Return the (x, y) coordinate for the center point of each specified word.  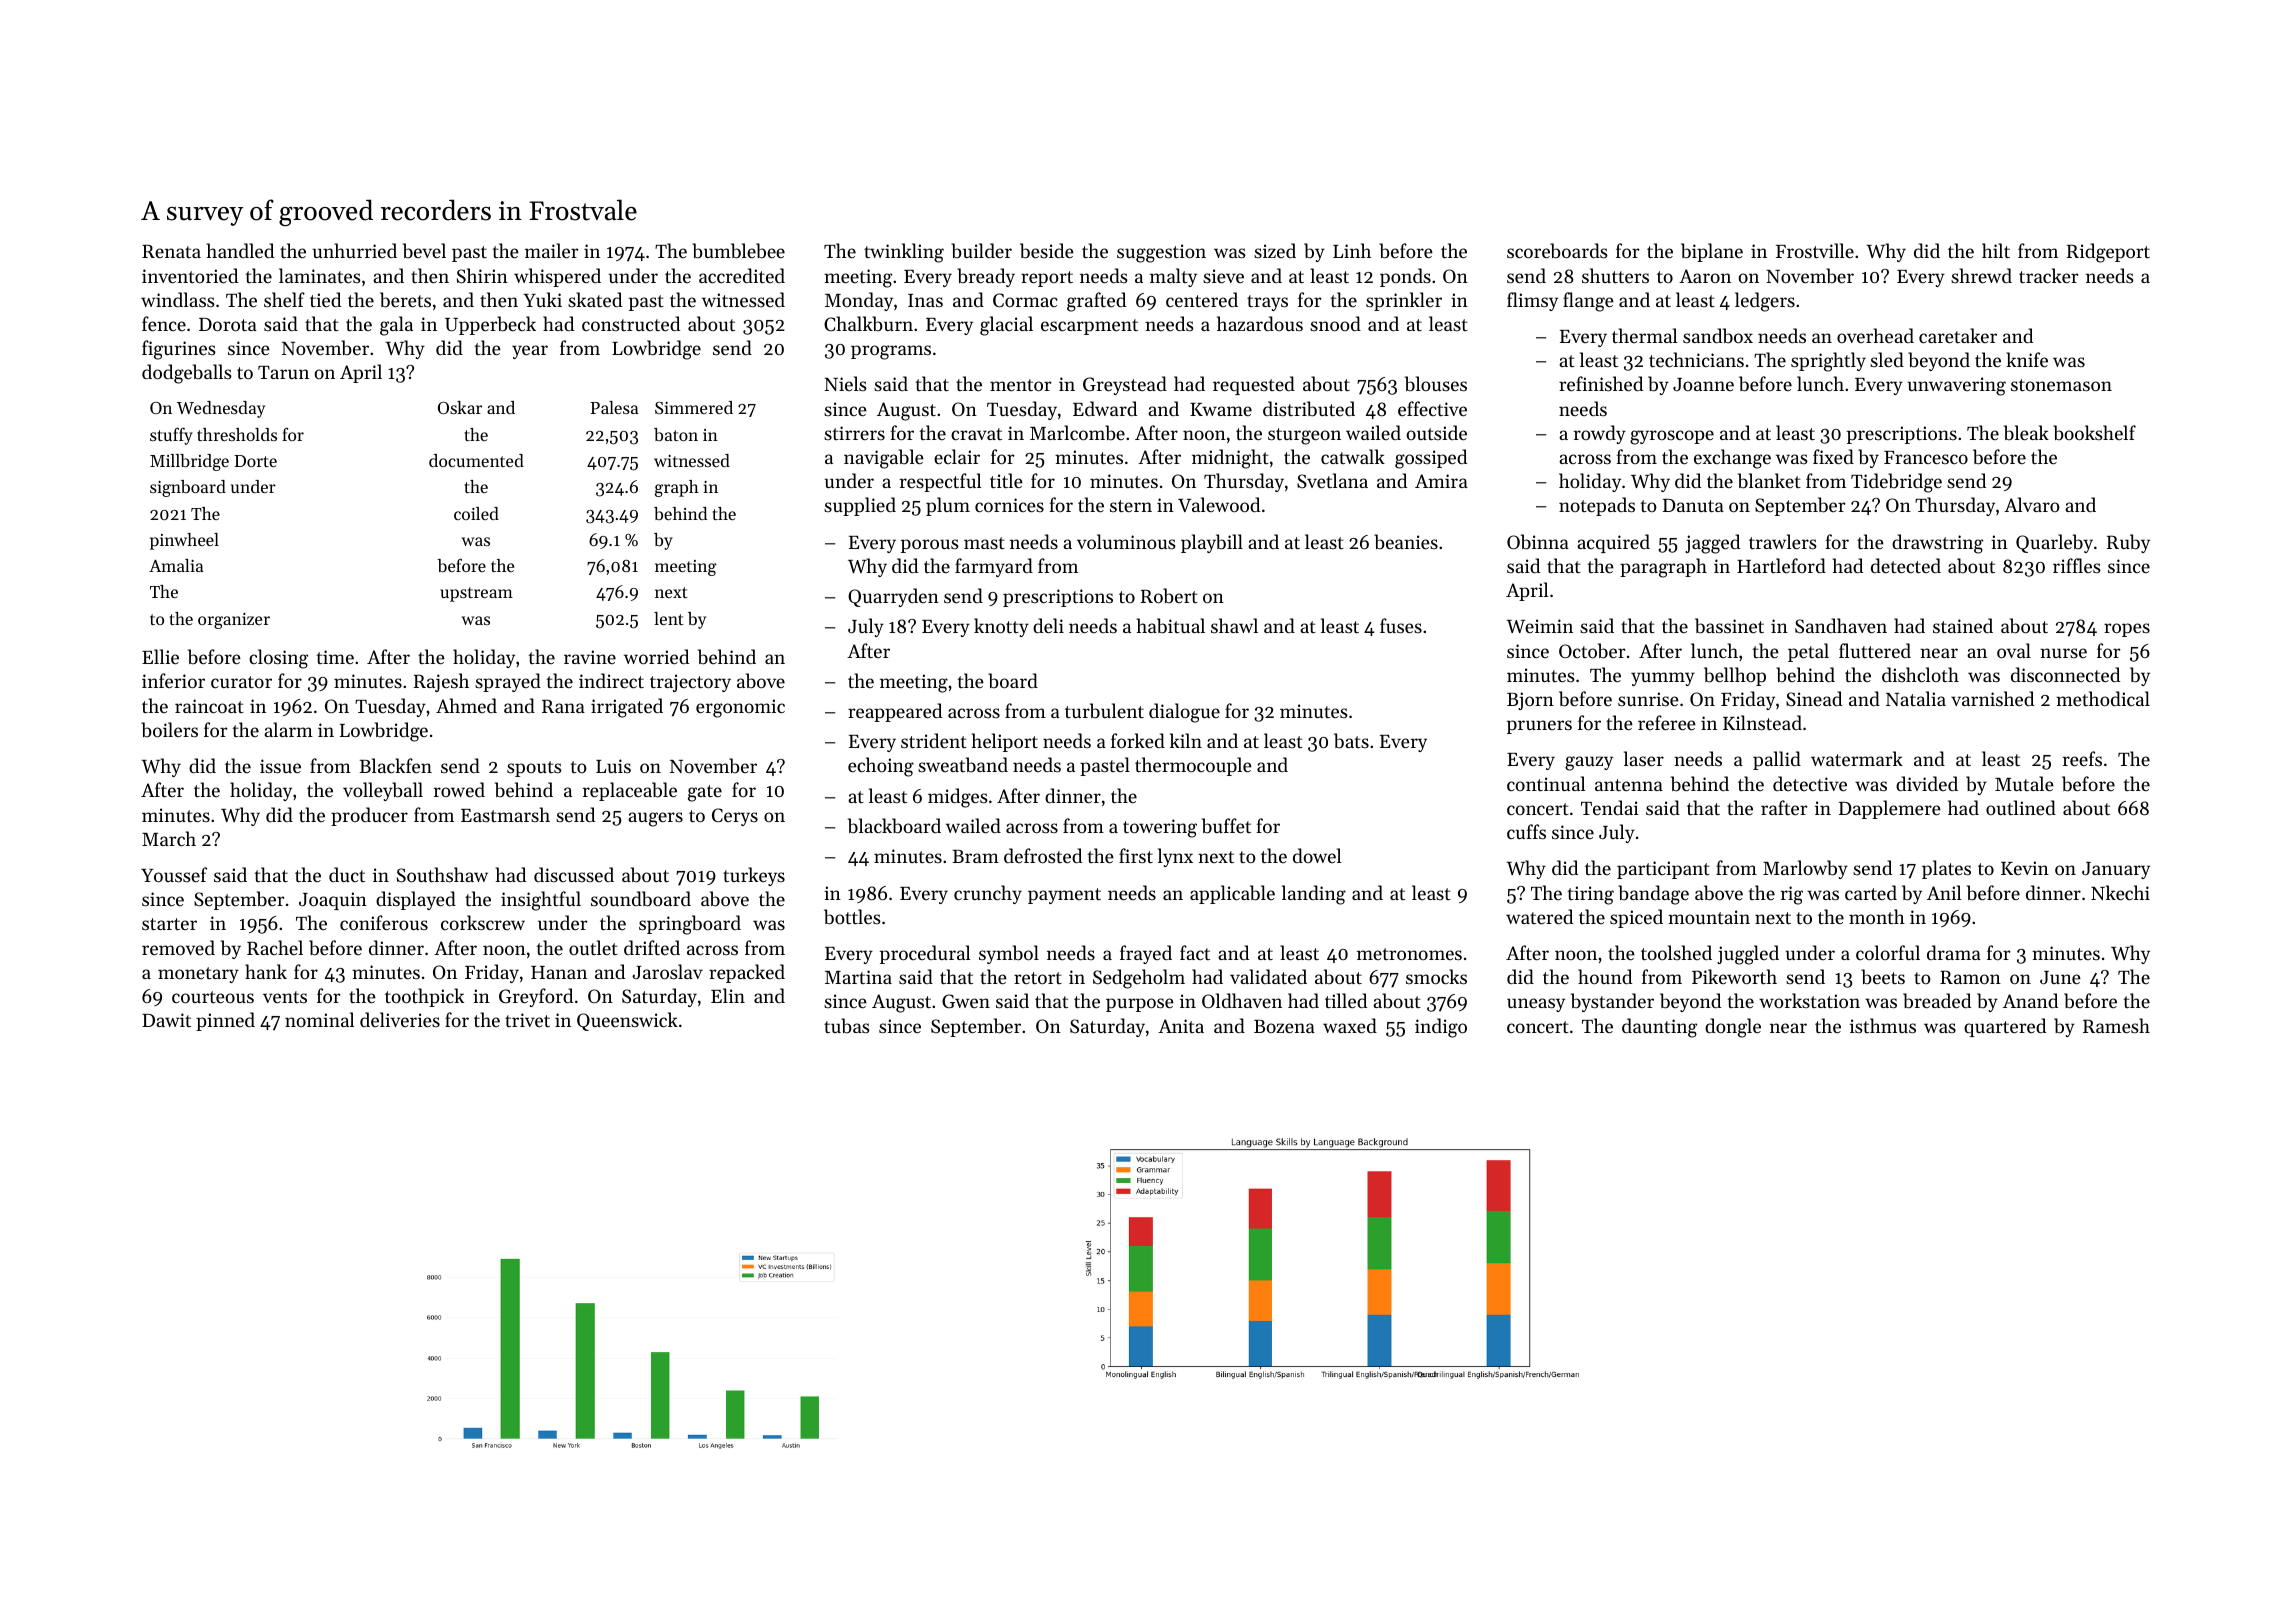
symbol (1009, 954)
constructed (631, 323)
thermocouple (1193, 766)
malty (1173, 277)
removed (178, 947)
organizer (234, 621)
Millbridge (189, 462)
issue (280, 766)
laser (1644, 758)
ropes (2127, 630)
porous (930, 546)
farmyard (994, 567)
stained (1963, 625)
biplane (1712, 252)
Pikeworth (1734, 976)
